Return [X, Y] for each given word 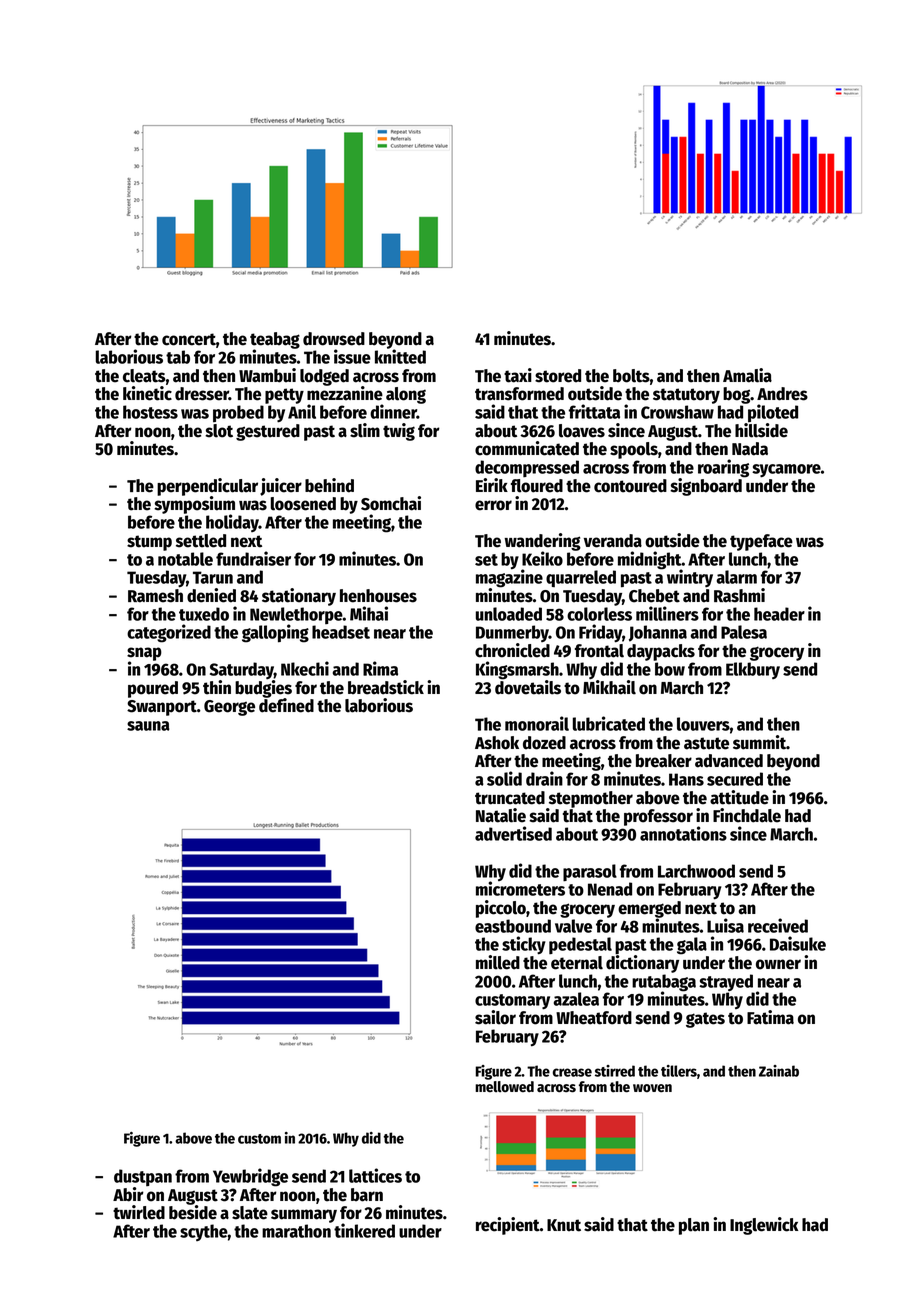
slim [365, 430]
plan [694, 1226]
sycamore [786, 471]
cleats [144, 376]
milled [498, 962]
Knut [564, 1225]
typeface [761, 542]
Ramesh [155, 596]
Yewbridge [250, 1177]
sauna [148, 726]
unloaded [509, 614]
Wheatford [594, 1018]
